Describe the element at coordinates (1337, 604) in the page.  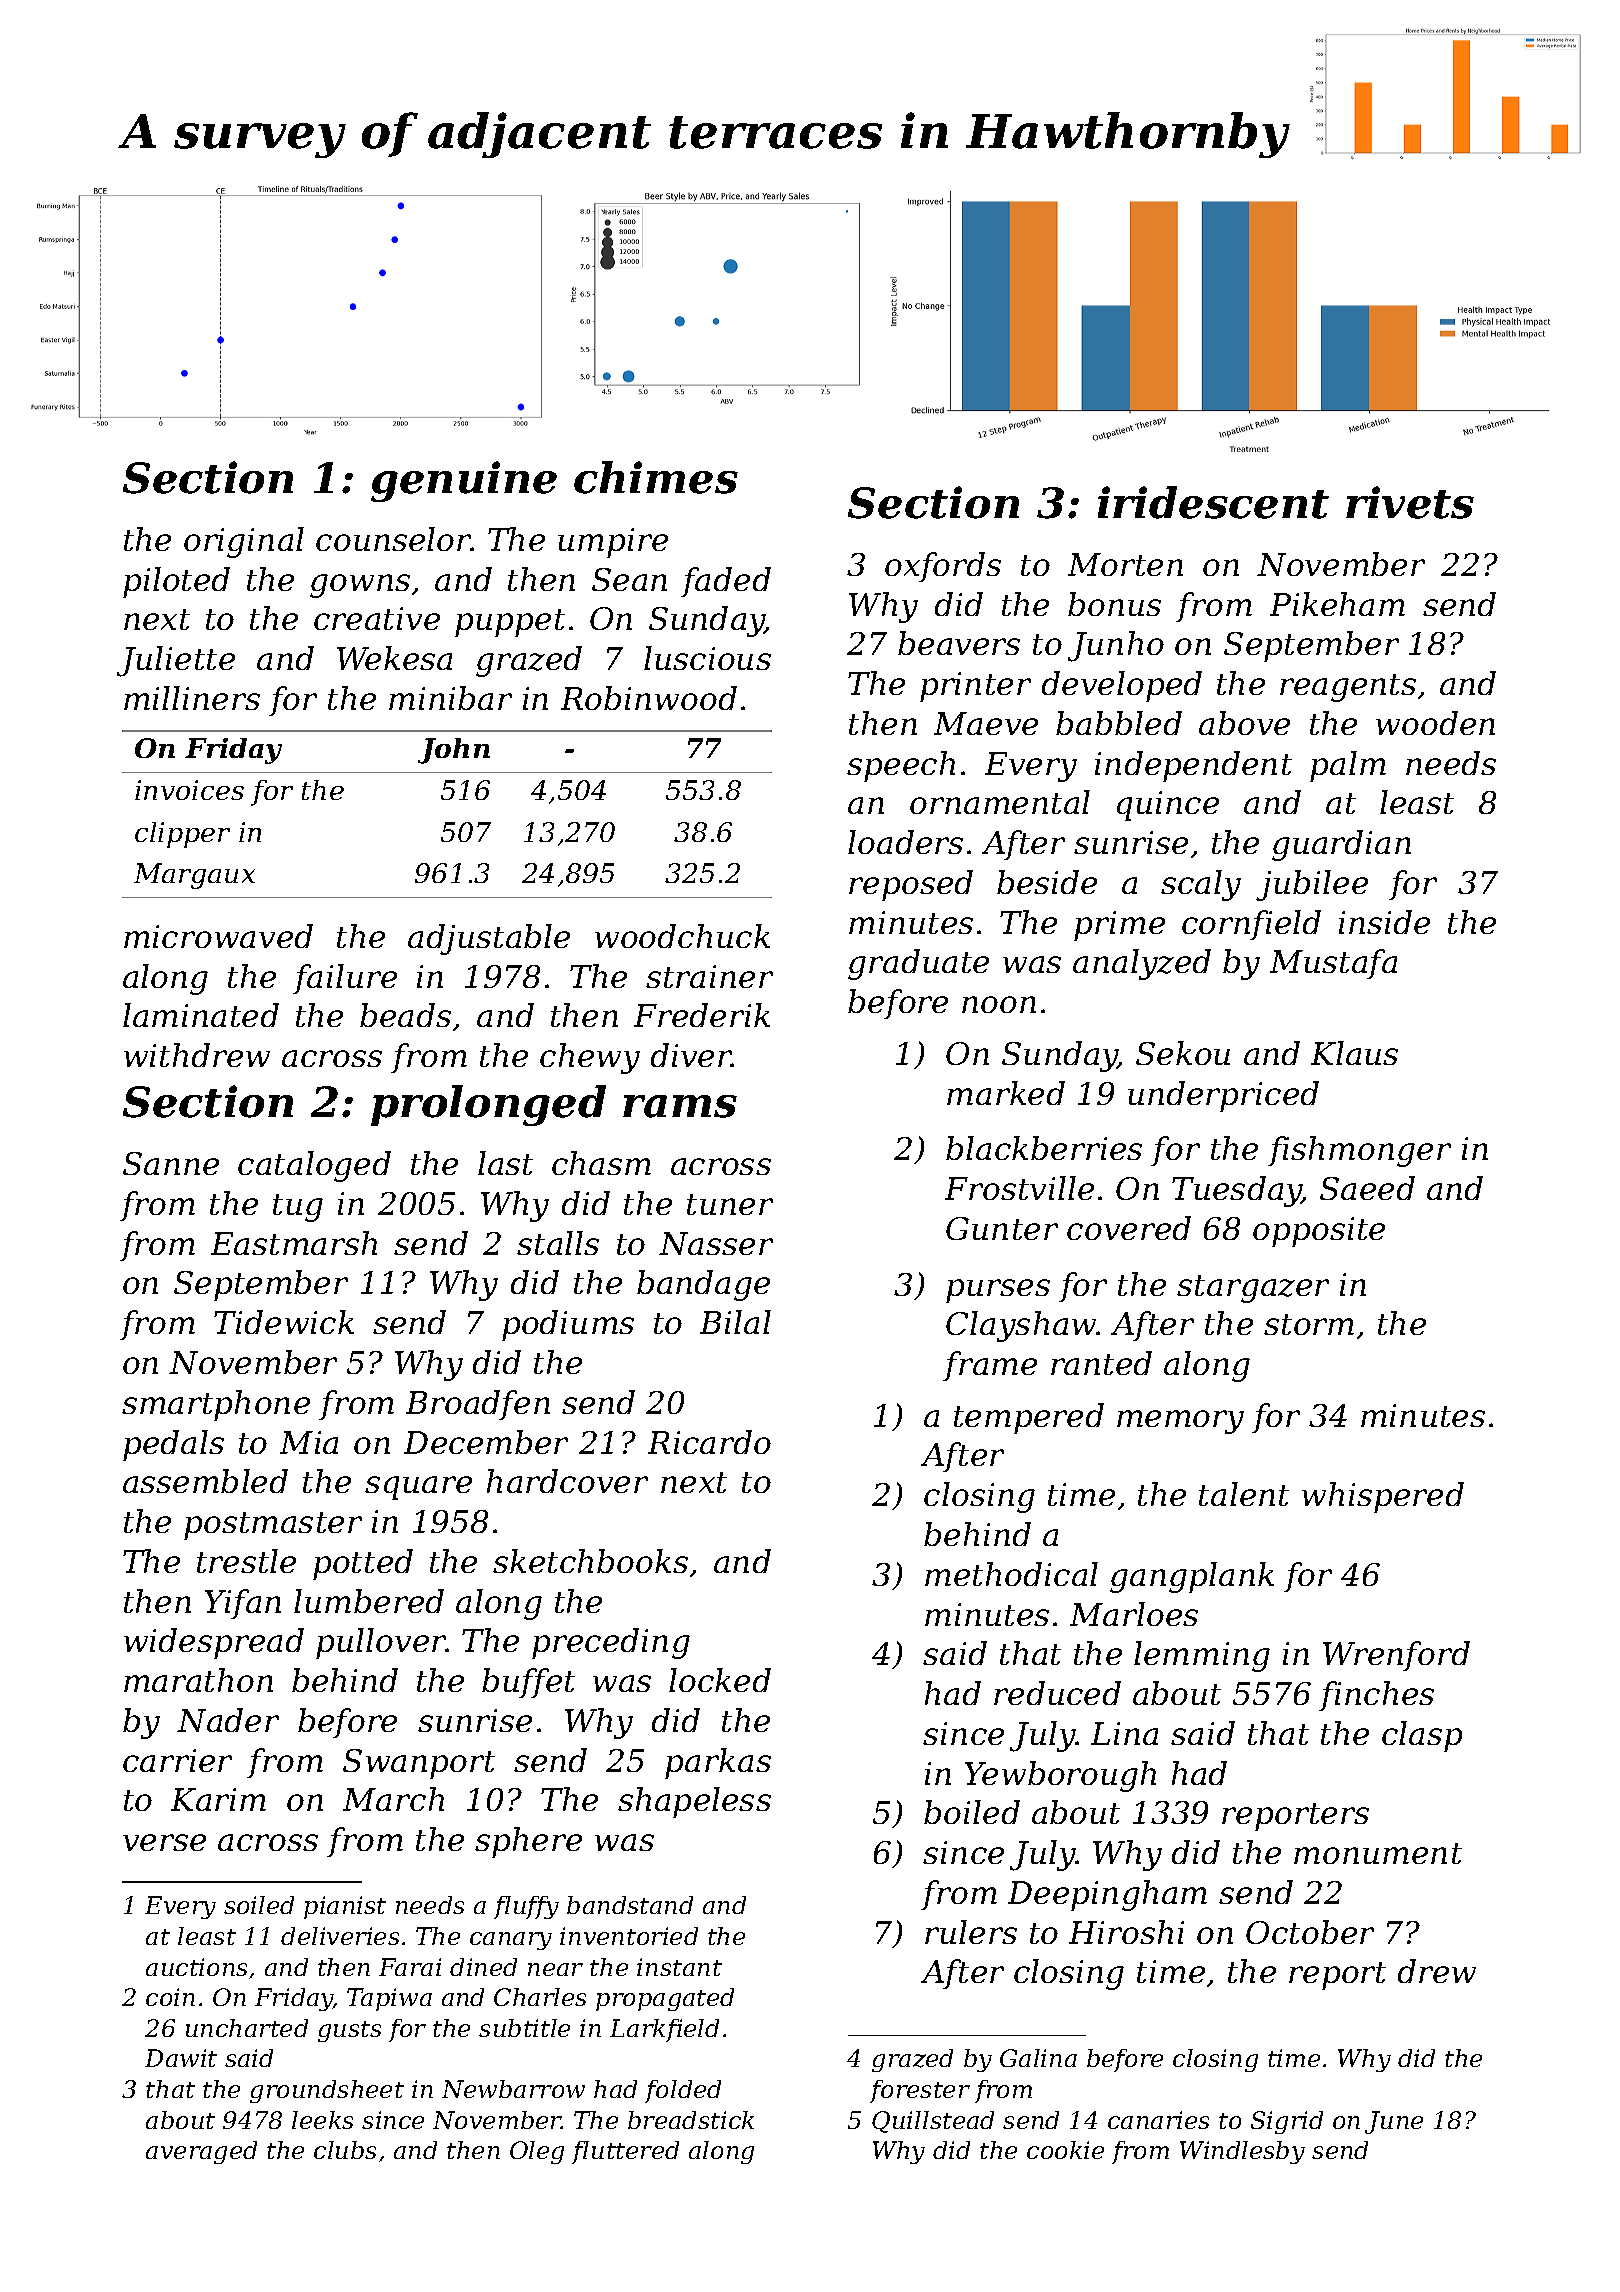
I see `Pikeham` at that location.
